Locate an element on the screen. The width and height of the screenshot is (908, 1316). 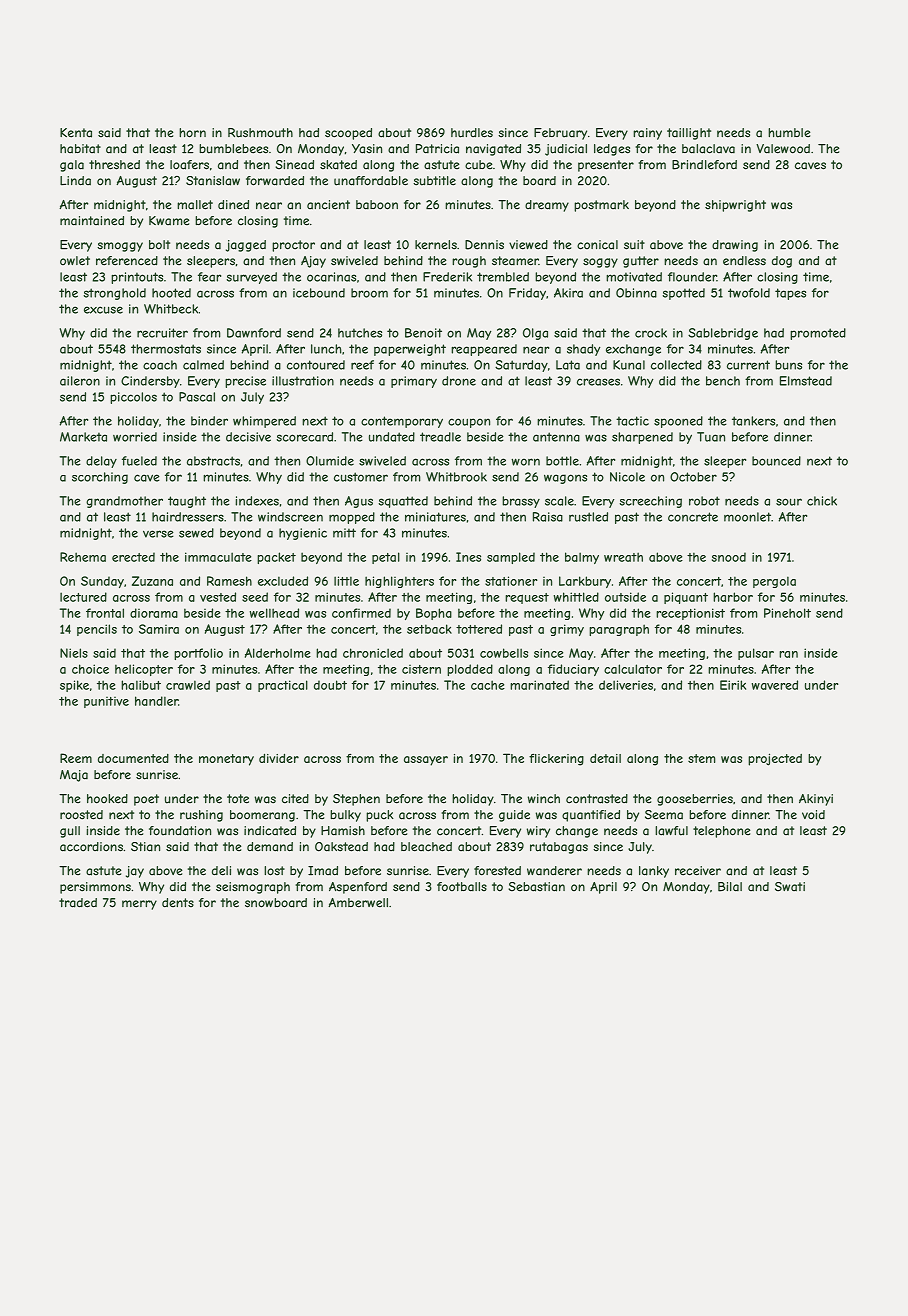
traded is located at coordinates (78, 903).
